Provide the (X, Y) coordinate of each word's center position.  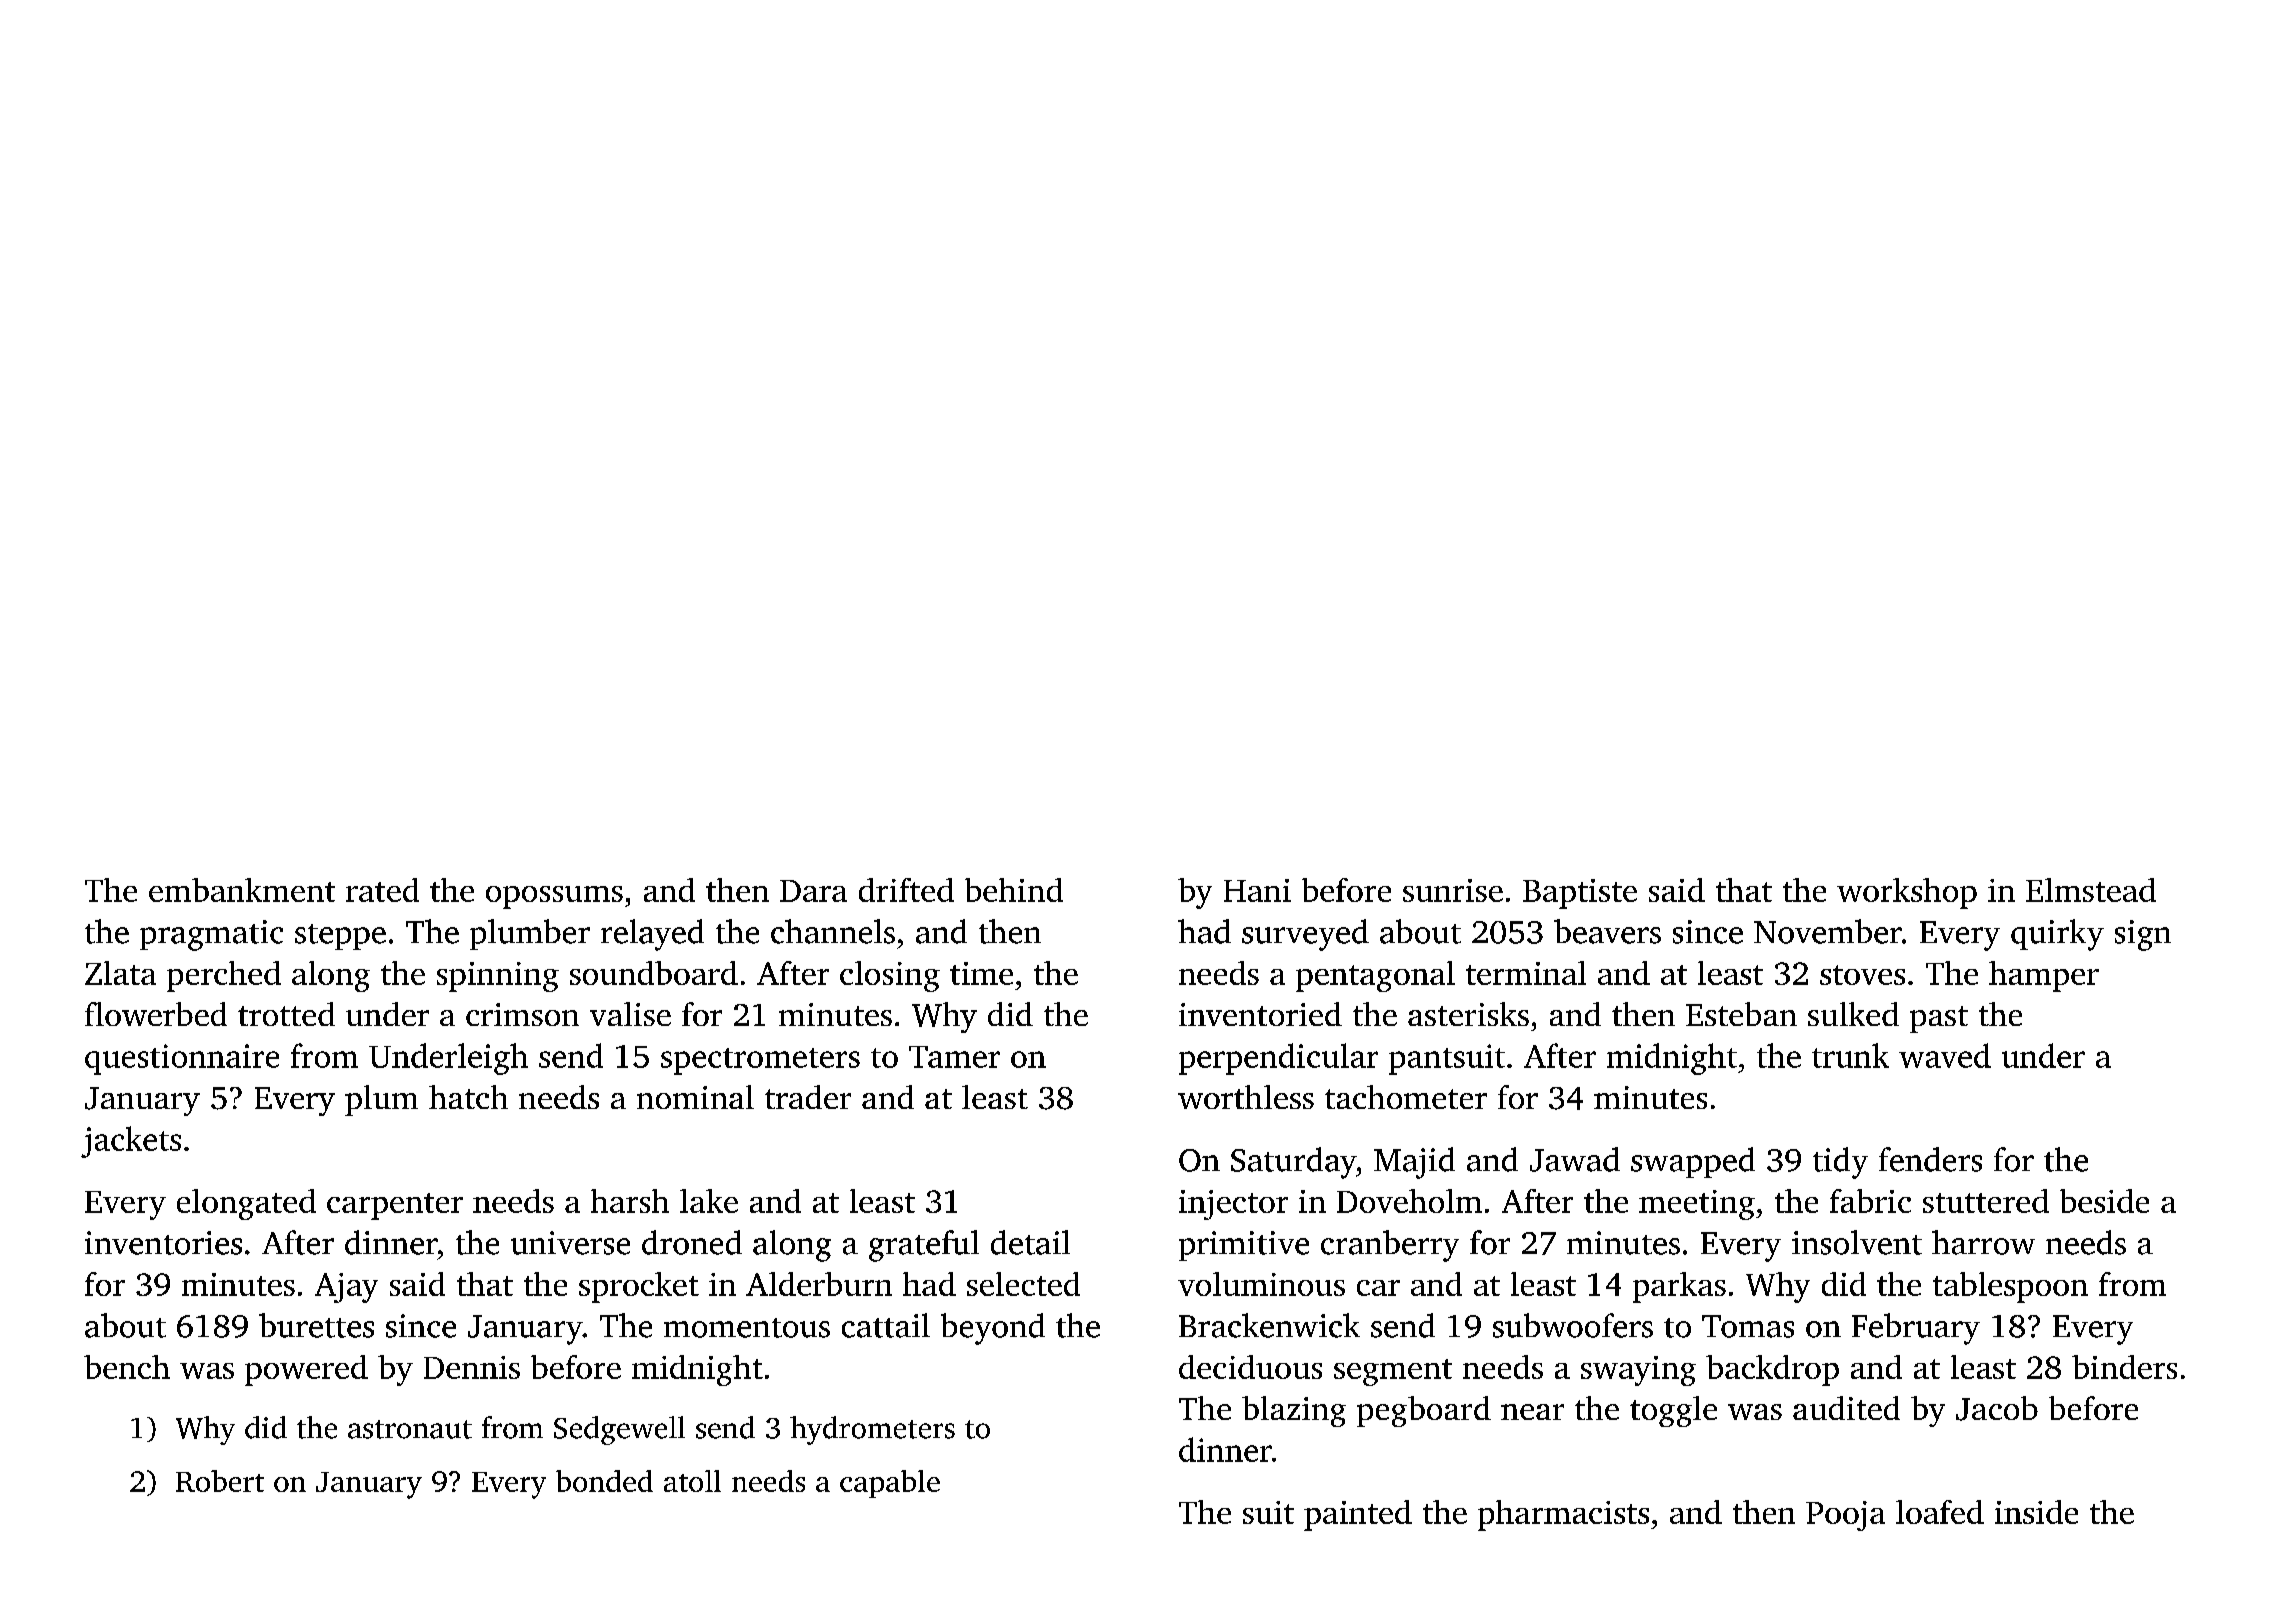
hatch (468, 1097)
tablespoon (2010, 1287)
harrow (1983, 1242)
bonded (604, 1481)
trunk (1850, 1055)
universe (570, 1243)
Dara (813, 891)
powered (306, 1370)
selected (1023, 1284)
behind (1014, 890)
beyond (993, 1329)
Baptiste (1580, 894)
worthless (1246, 1097)
